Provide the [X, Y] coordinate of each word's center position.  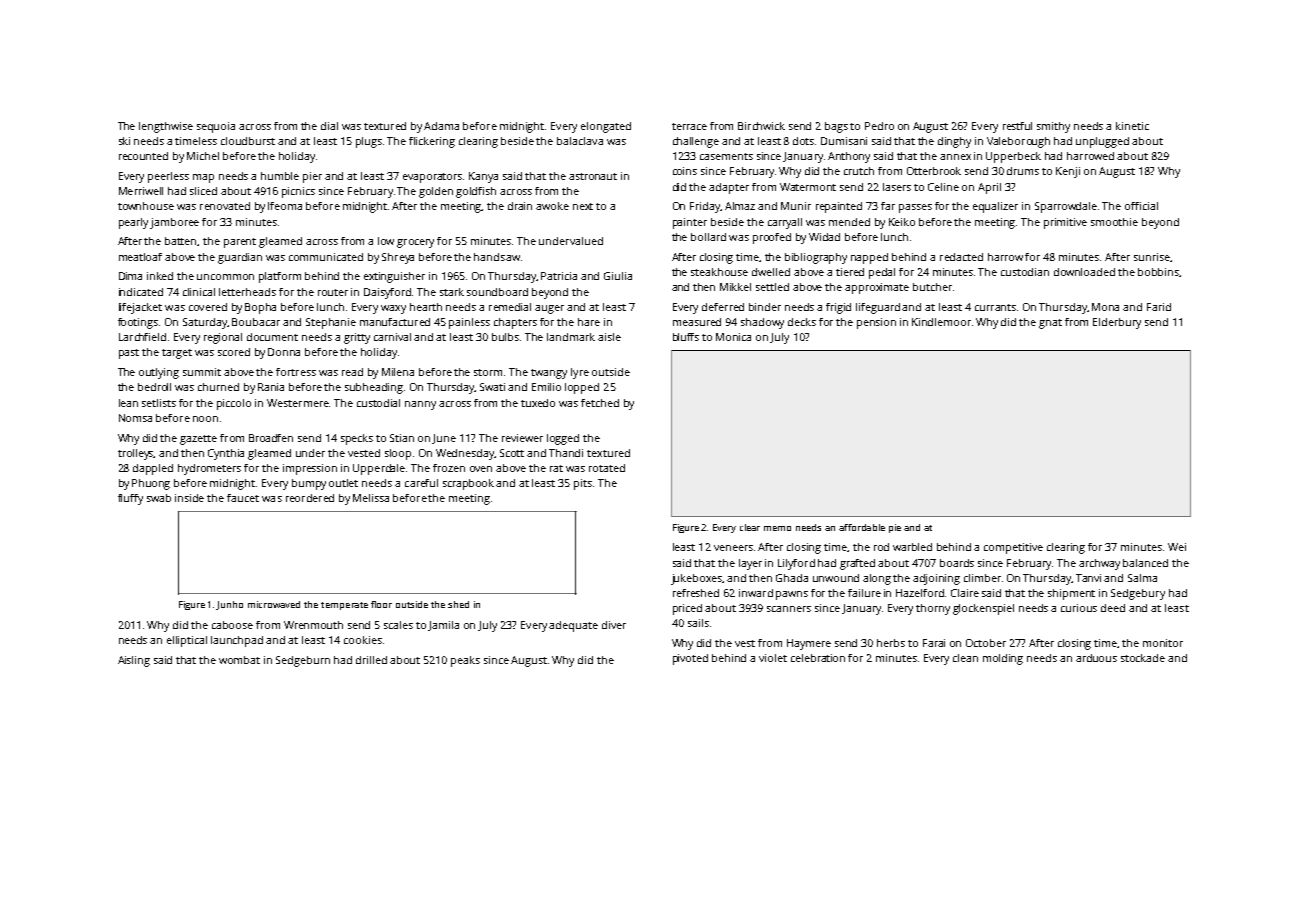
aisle [609, 337]
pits [583, 484]
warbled [912, 547]
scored [234, 352]
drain [520, 206]
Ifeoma [285, 206]
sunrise [1152, 257]
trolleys [136, 454]
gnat [1050, 324]
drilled [371, 660]
